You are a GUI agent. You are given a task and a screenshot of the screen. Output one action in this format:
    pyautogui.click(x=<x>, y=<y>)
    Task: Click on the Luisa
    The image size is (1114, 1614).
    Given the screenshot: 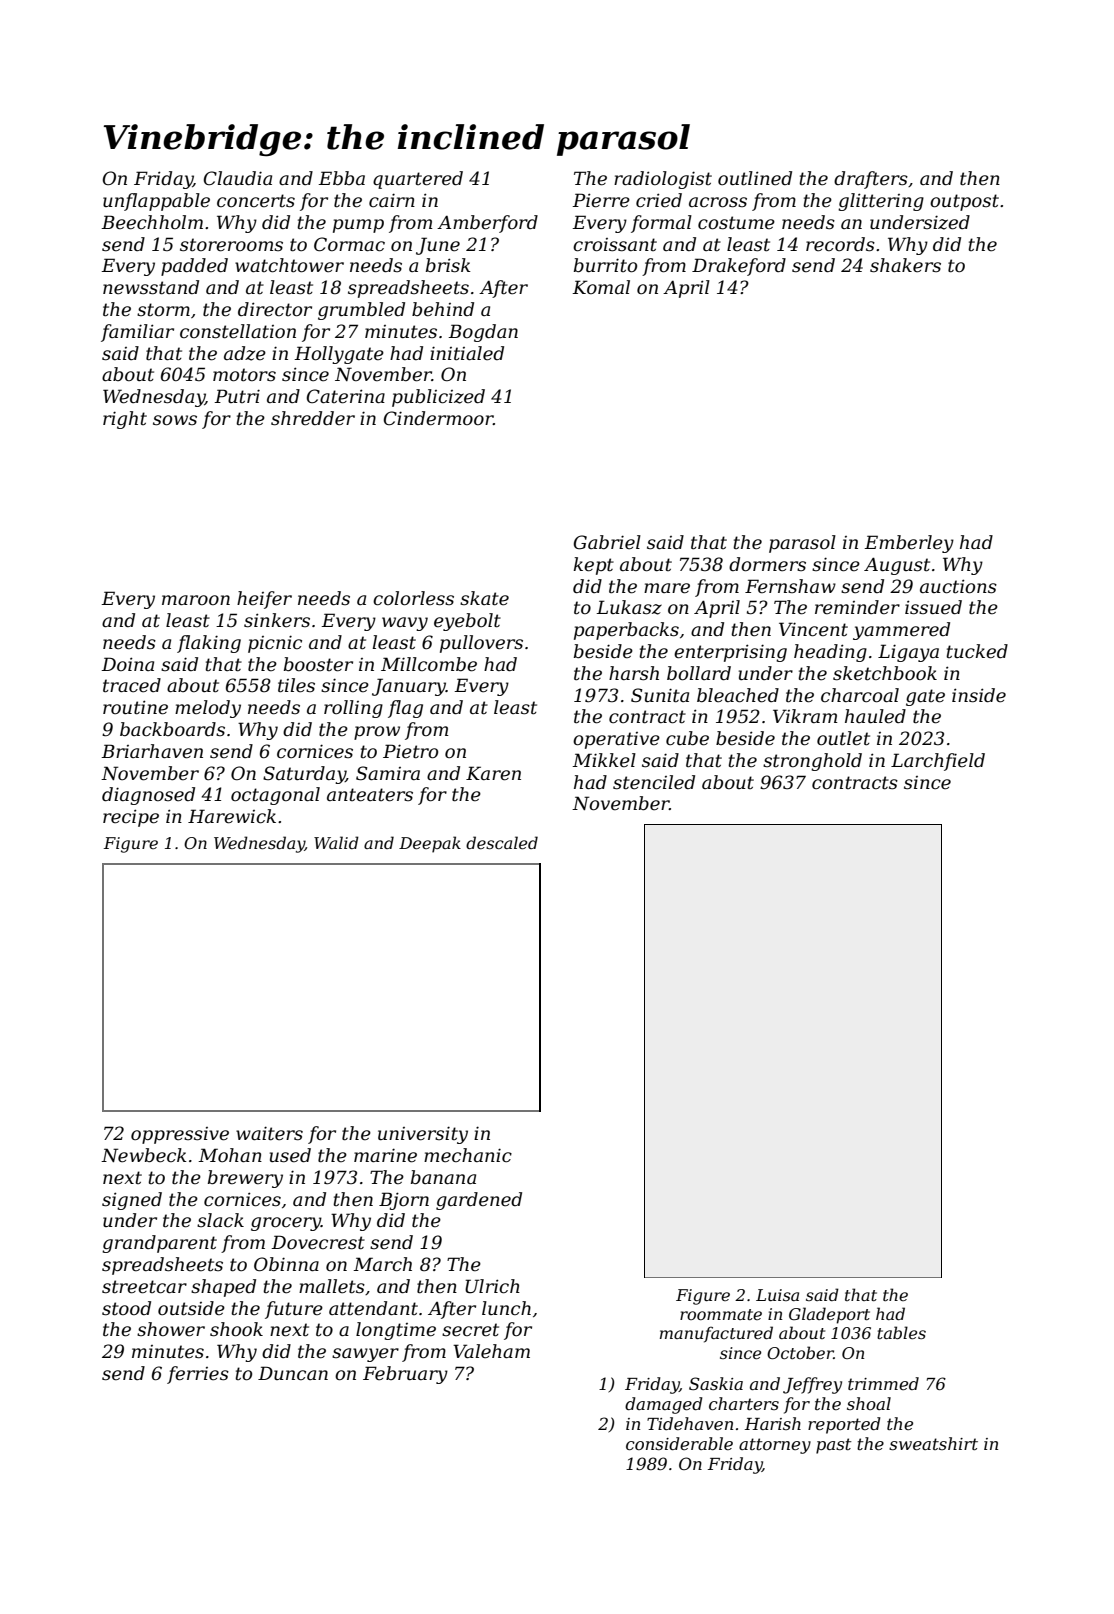 What is the action you would take?
    pyautogui.click(x=777, y=1295)
